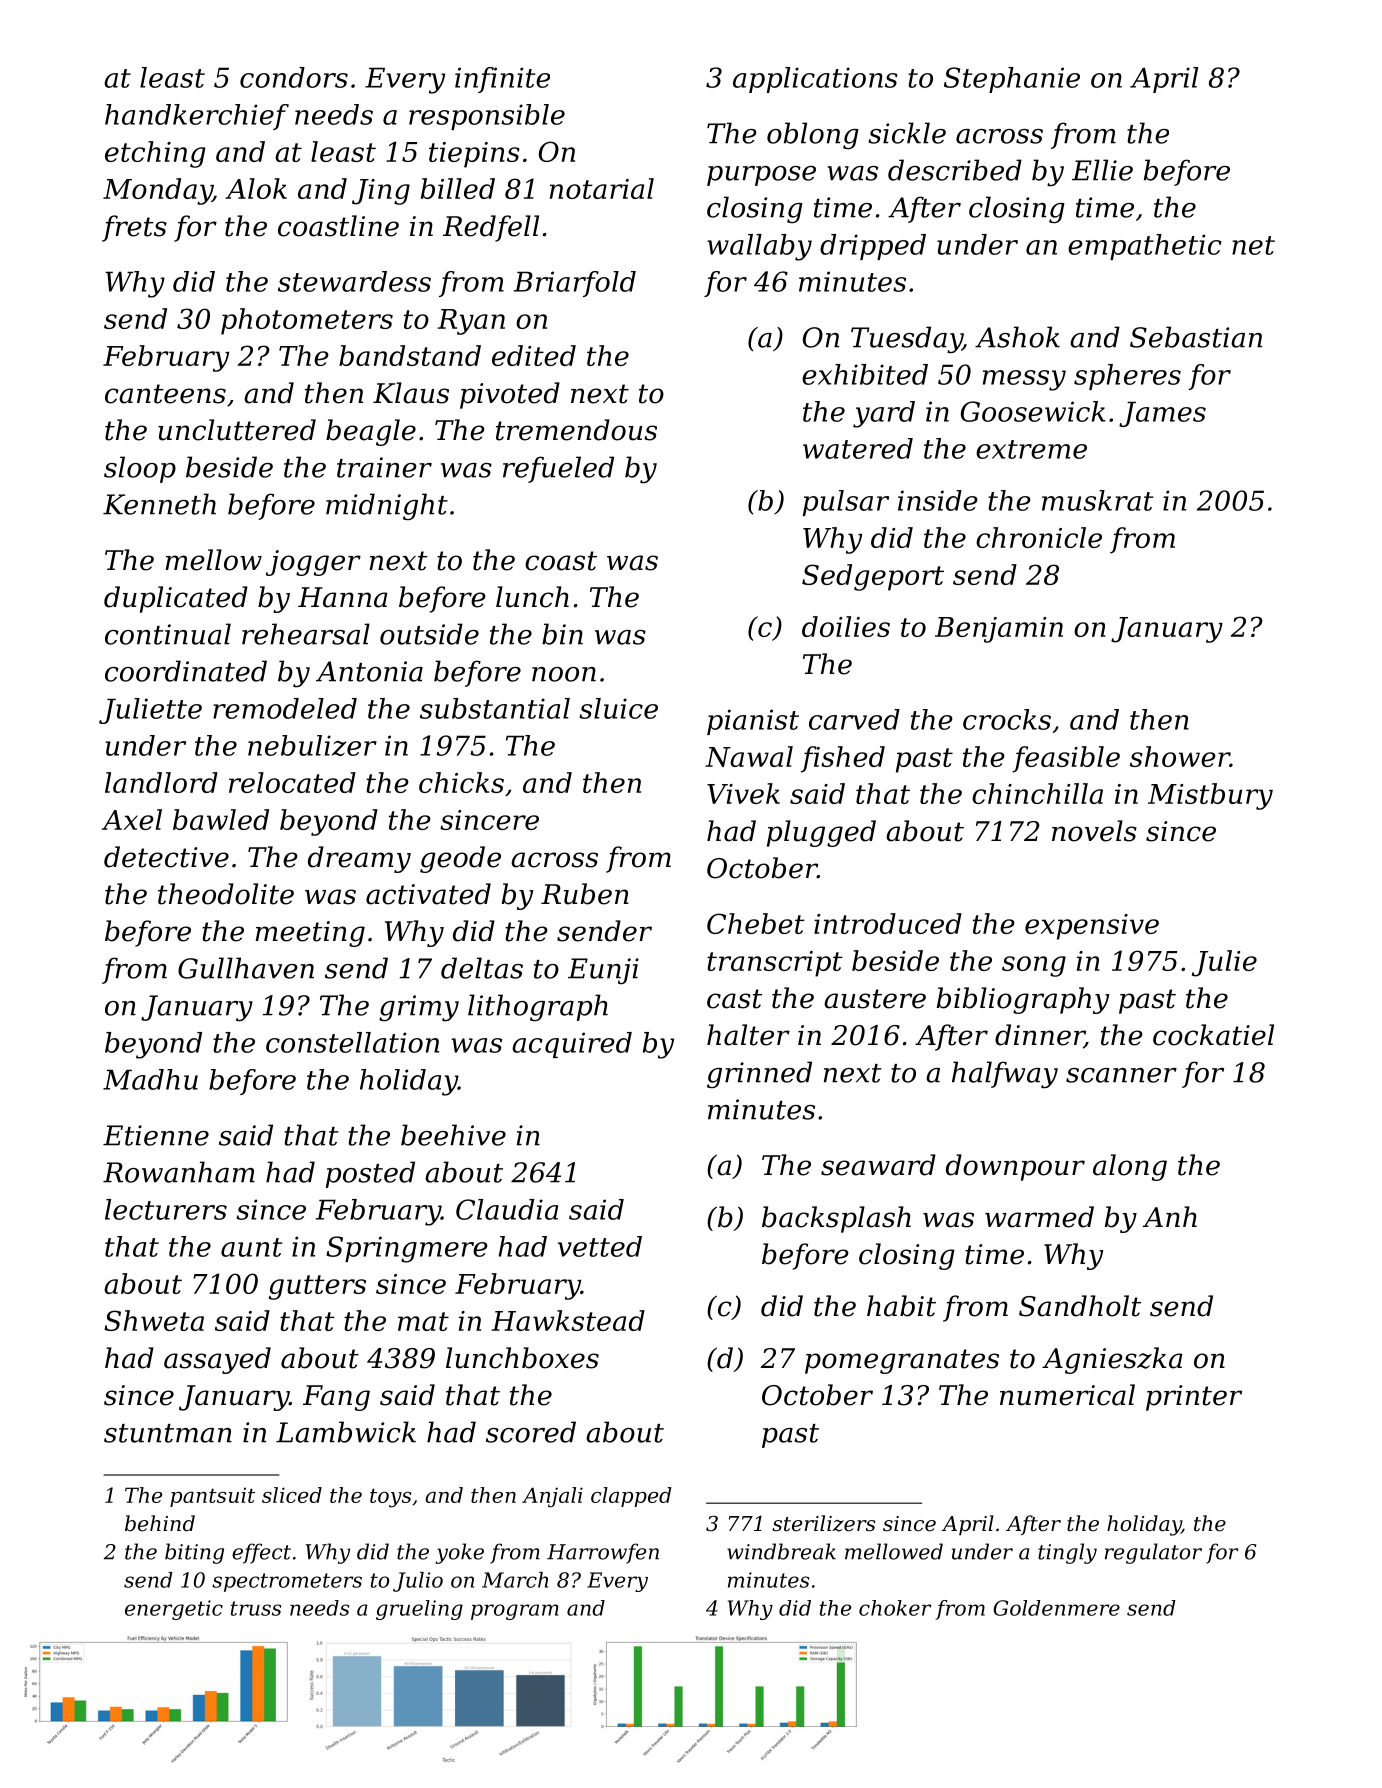  What do you see at coordinates (846, 626) in the screenshot?
I see `doilies` at bounding box center [846, 626].
